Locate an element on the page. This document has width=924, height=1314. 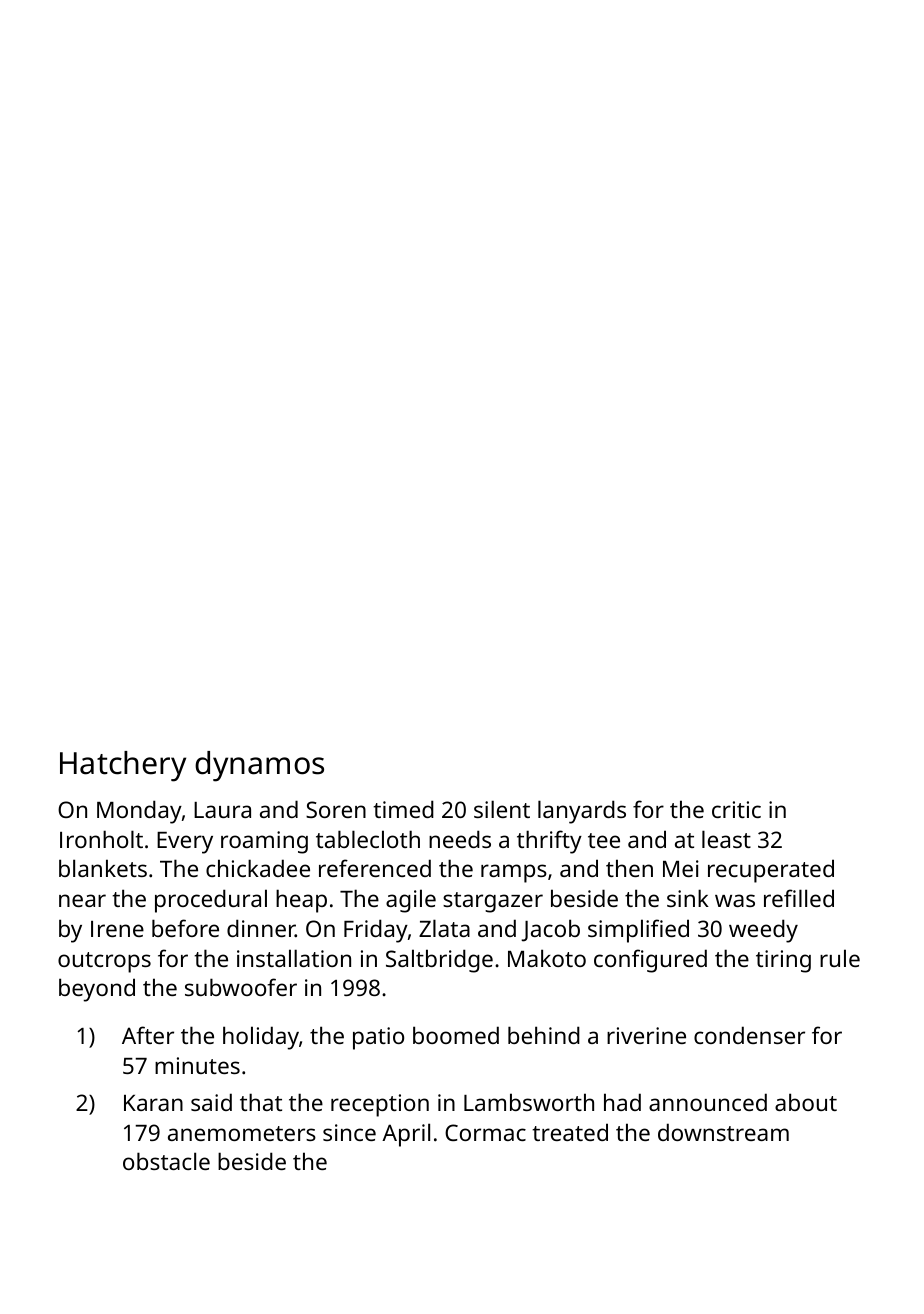
obstacle is located at coordinates (166, 1161).
